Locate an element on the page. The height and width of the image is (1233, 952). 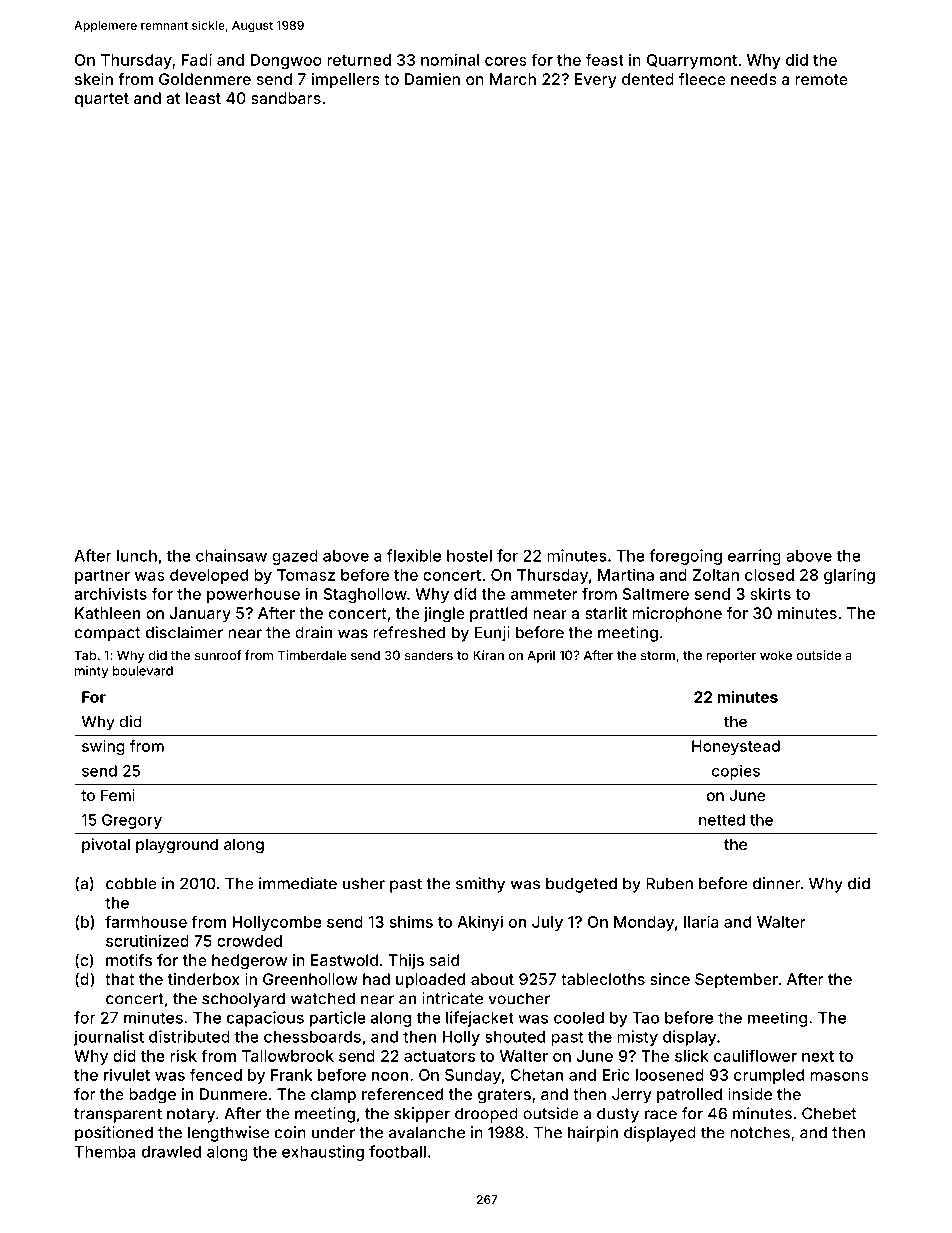
Akinyi is located at coordinates (480, 923).
